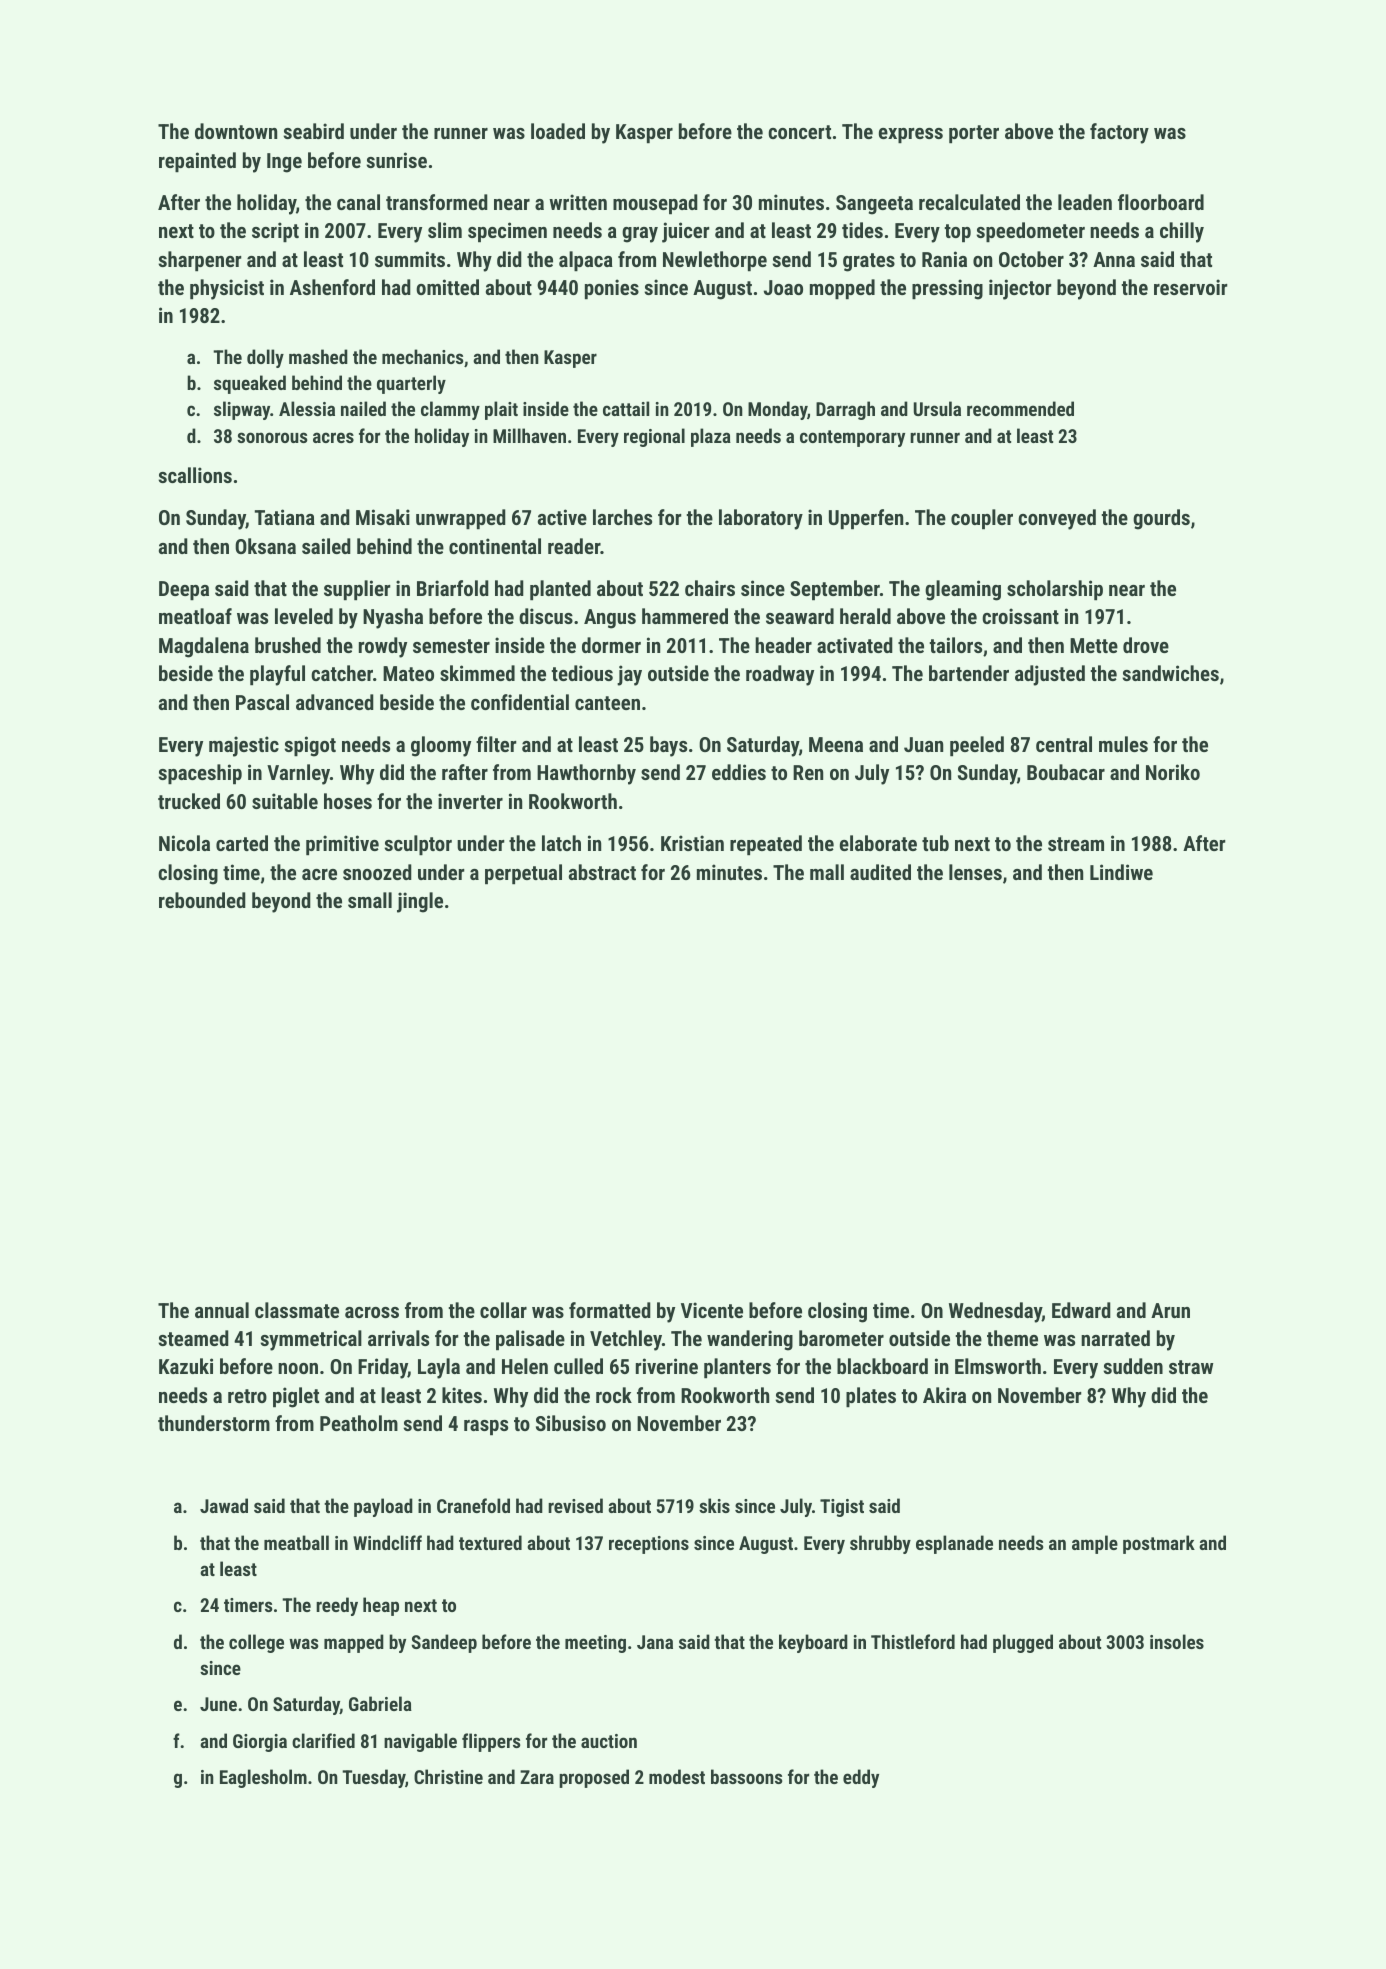  What do you see at coordinates (995, 1312) in the document?
I see `Wednesday` at bounding box center [995, 1312].
